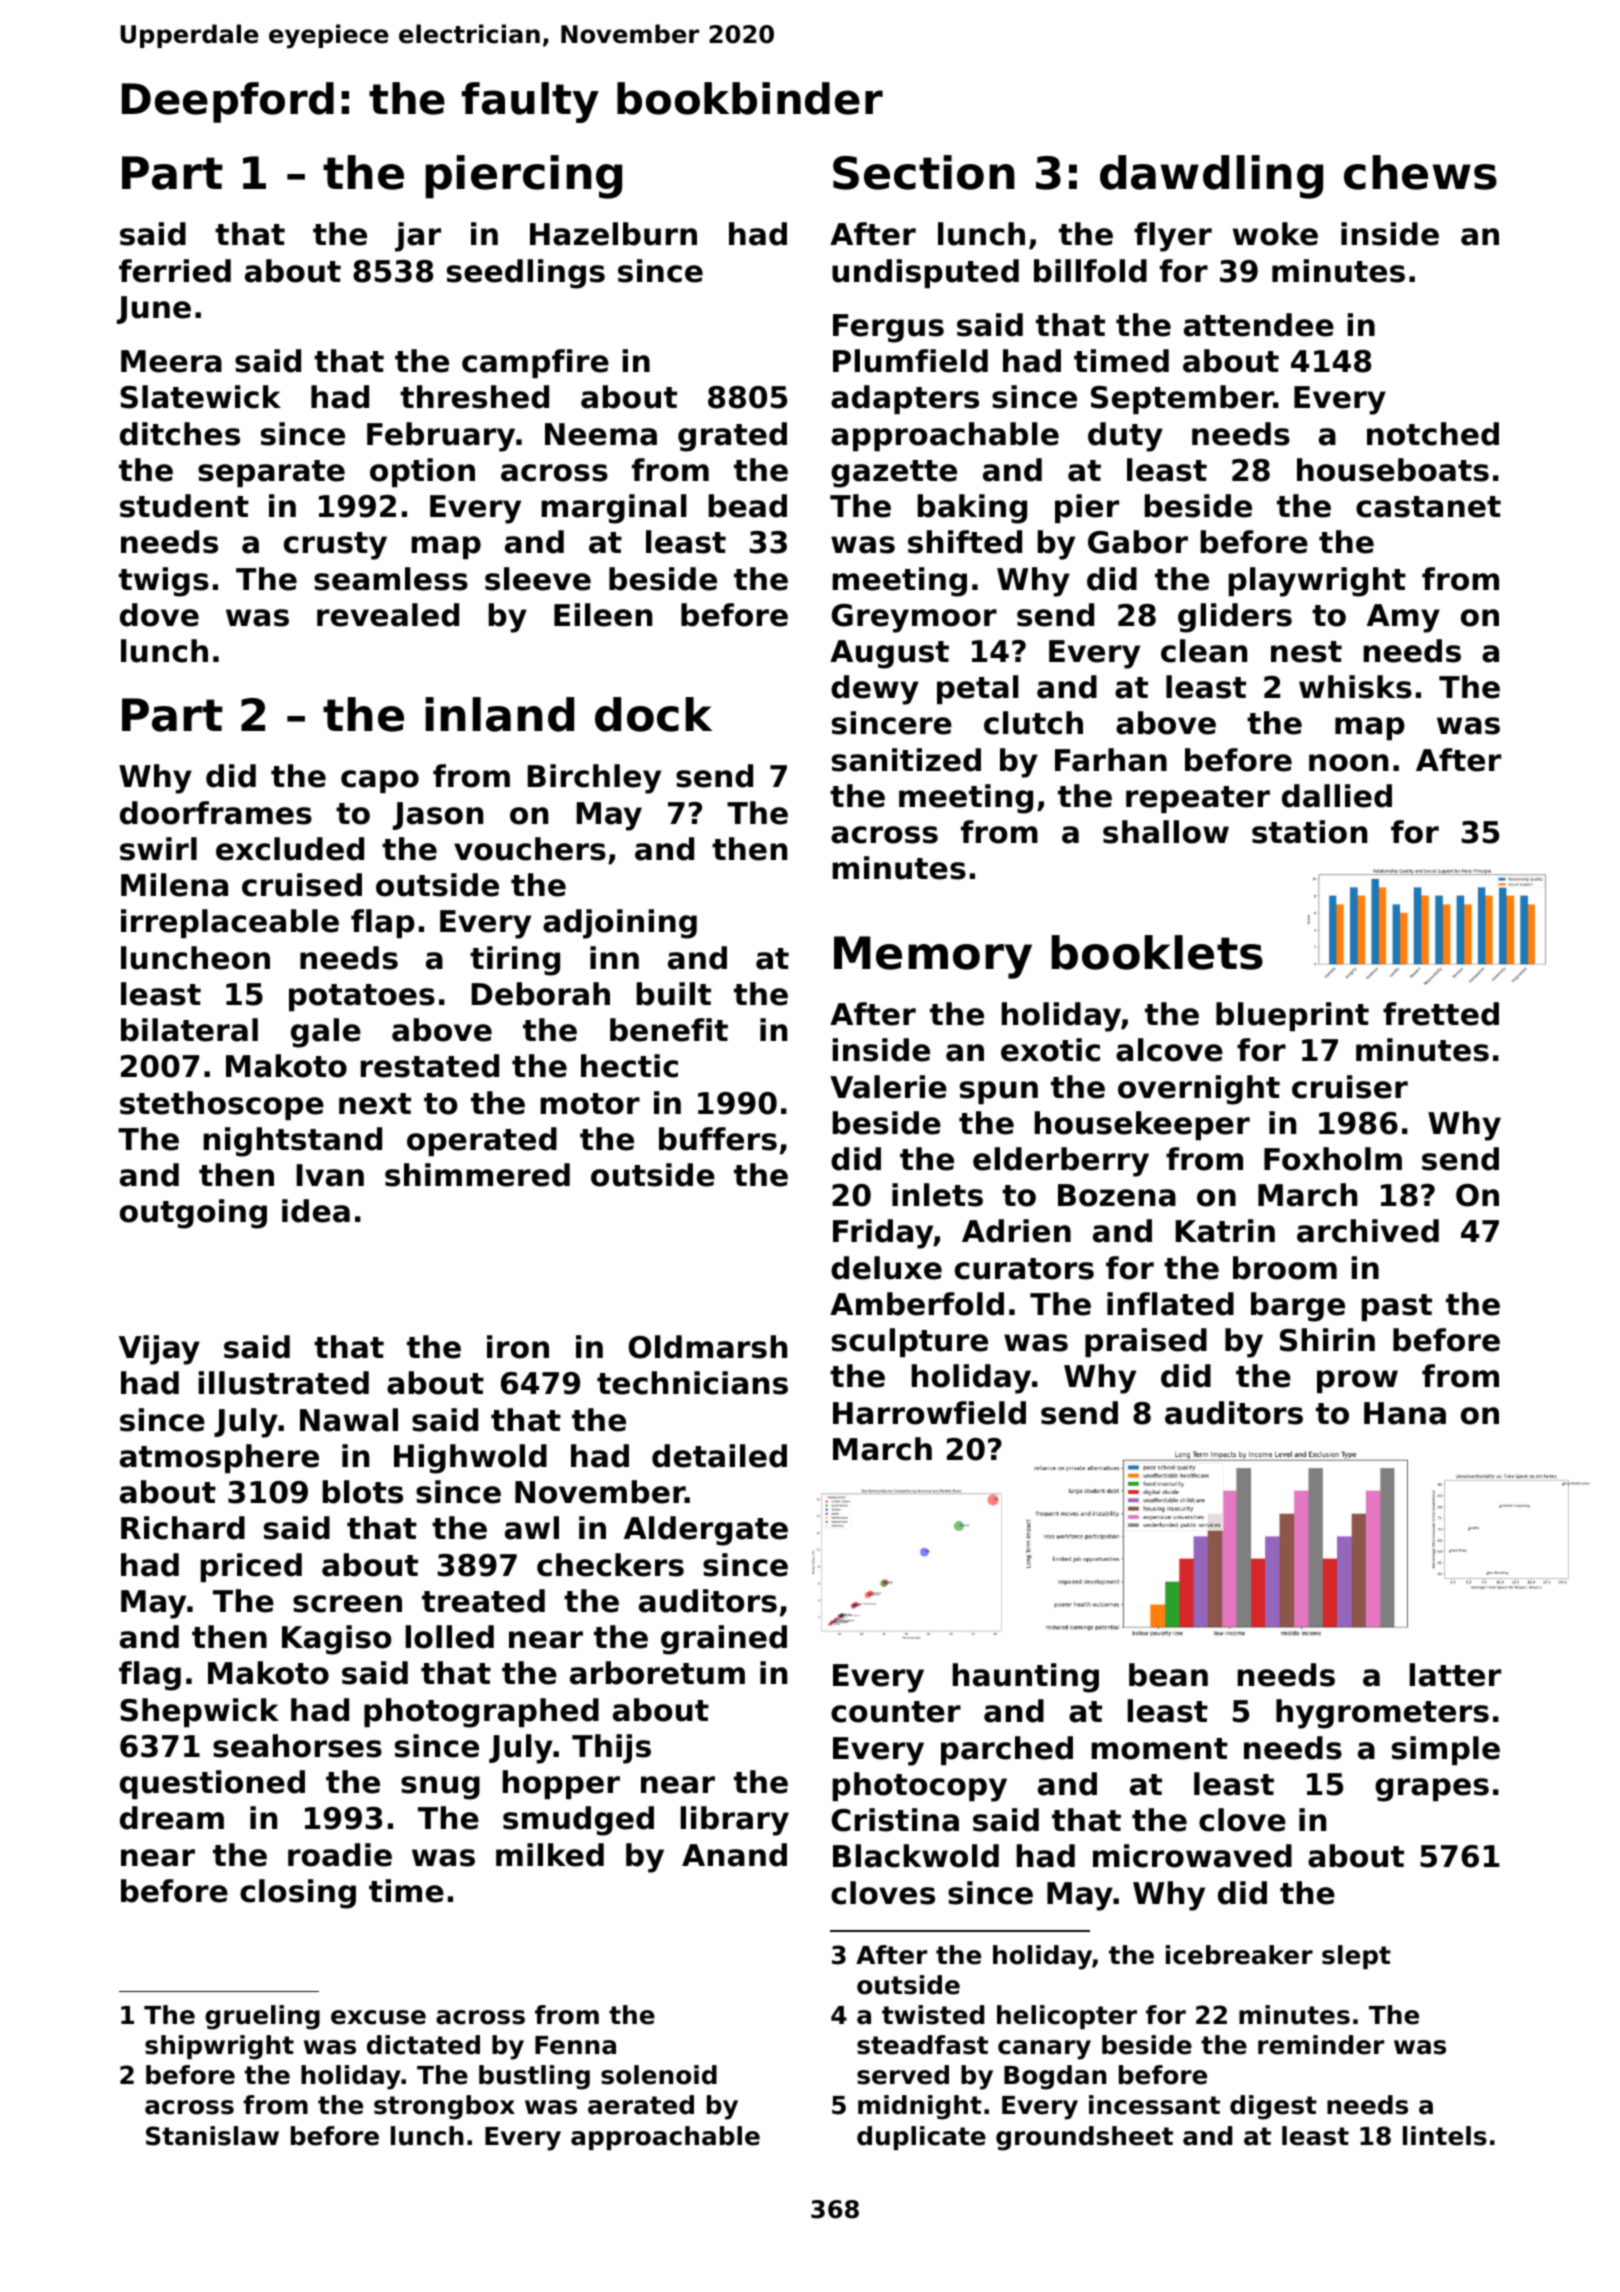 This image has height=2292, width=1620. What do you see at coordinates (916, 1856) in the image?
I see `Blackwold` at bounding box center [916, 1856].
